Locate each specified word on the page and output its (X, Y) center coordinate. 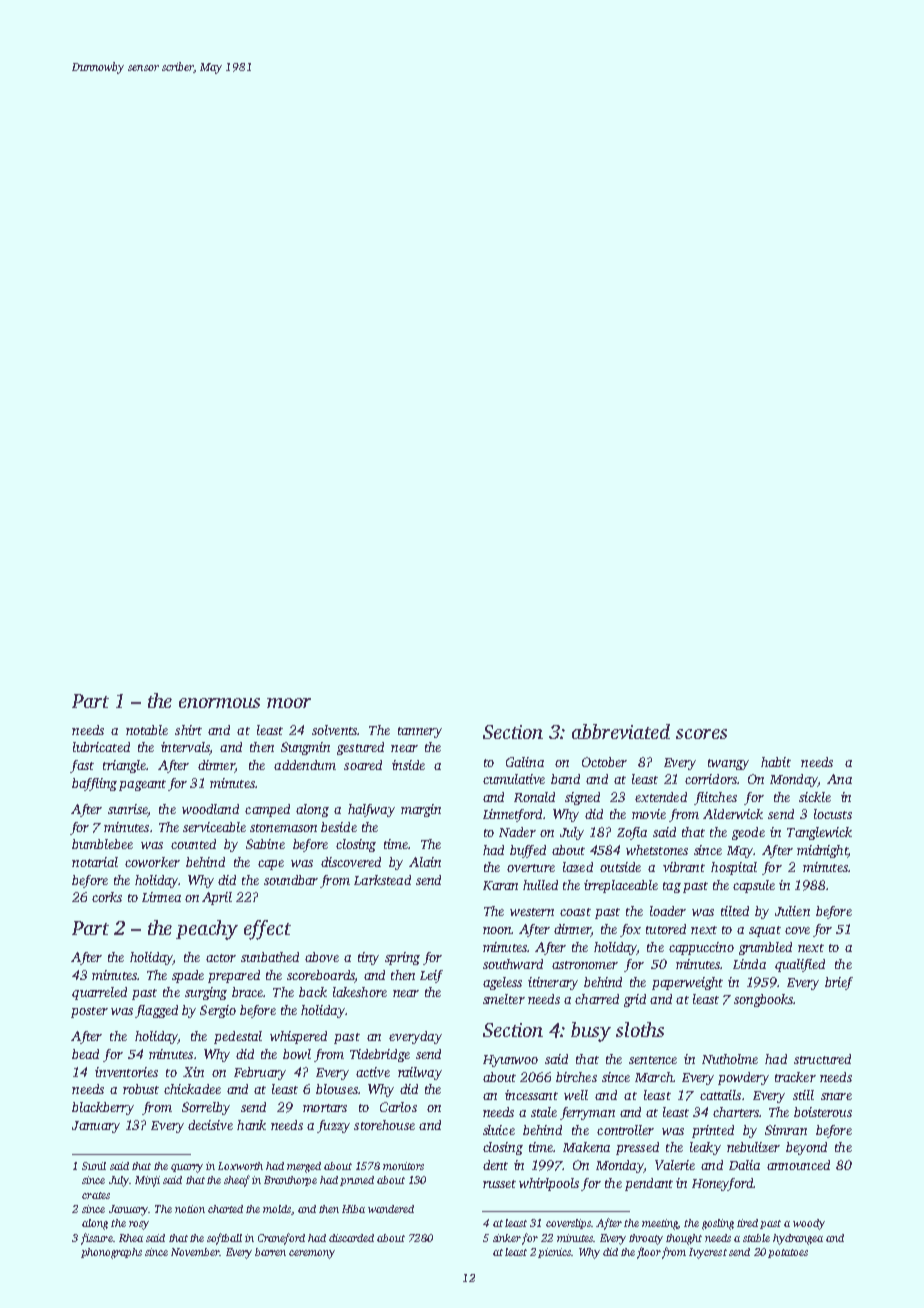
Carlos (398, 1107)
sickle (815, 797)
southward (513, 964)
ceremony (312, 1254)
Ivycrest (708, 1253)
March (654, 1077)
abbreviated (621, 731)
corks (107, 897)
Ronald (534, 797)
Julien (792, 911)
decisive (210, 1125)
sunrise (127, 809)
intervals (185, 747)
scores (701, 734)
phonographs (111, 1253)
